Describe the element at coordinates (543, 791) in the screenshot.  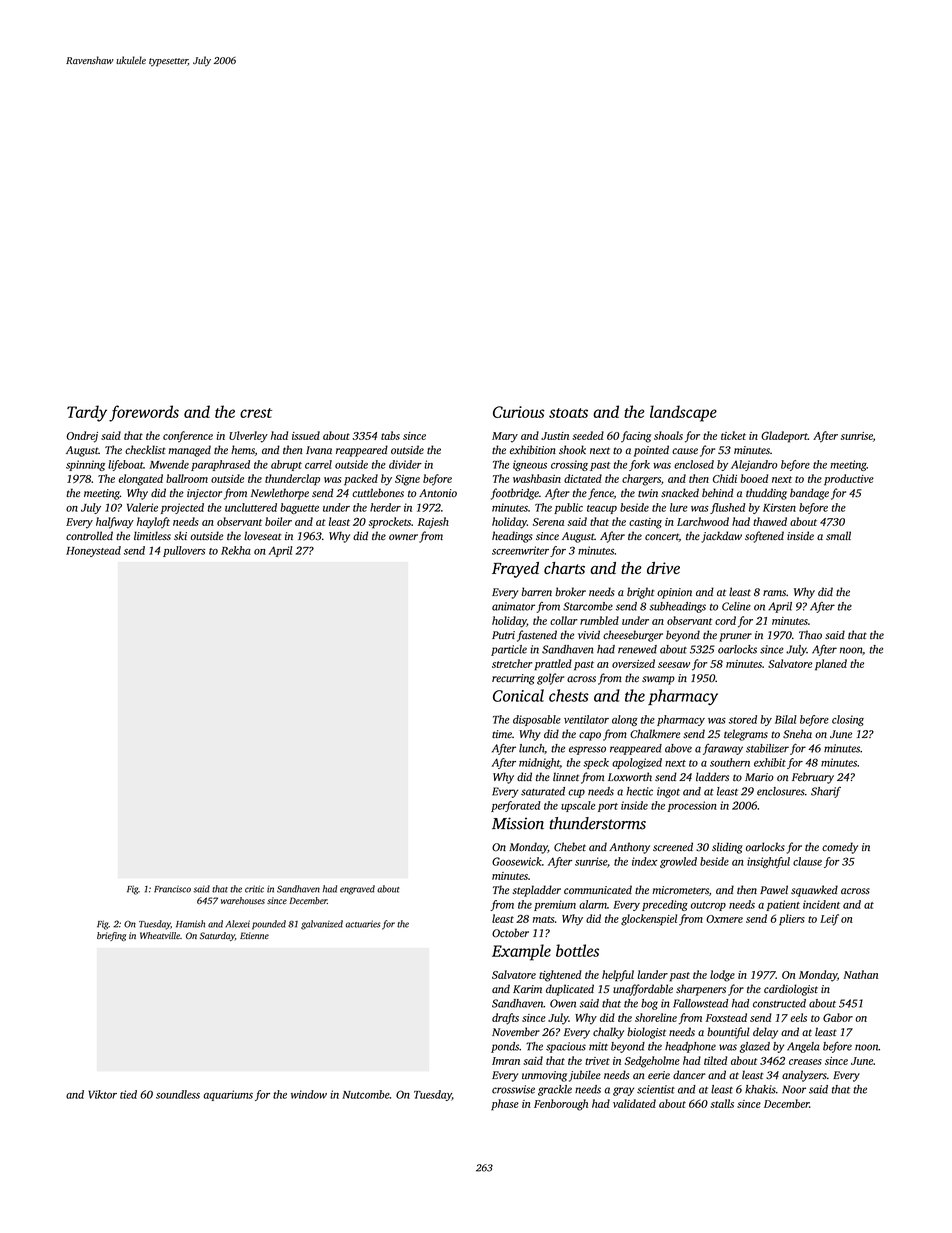
I see `saturated` at that location.
